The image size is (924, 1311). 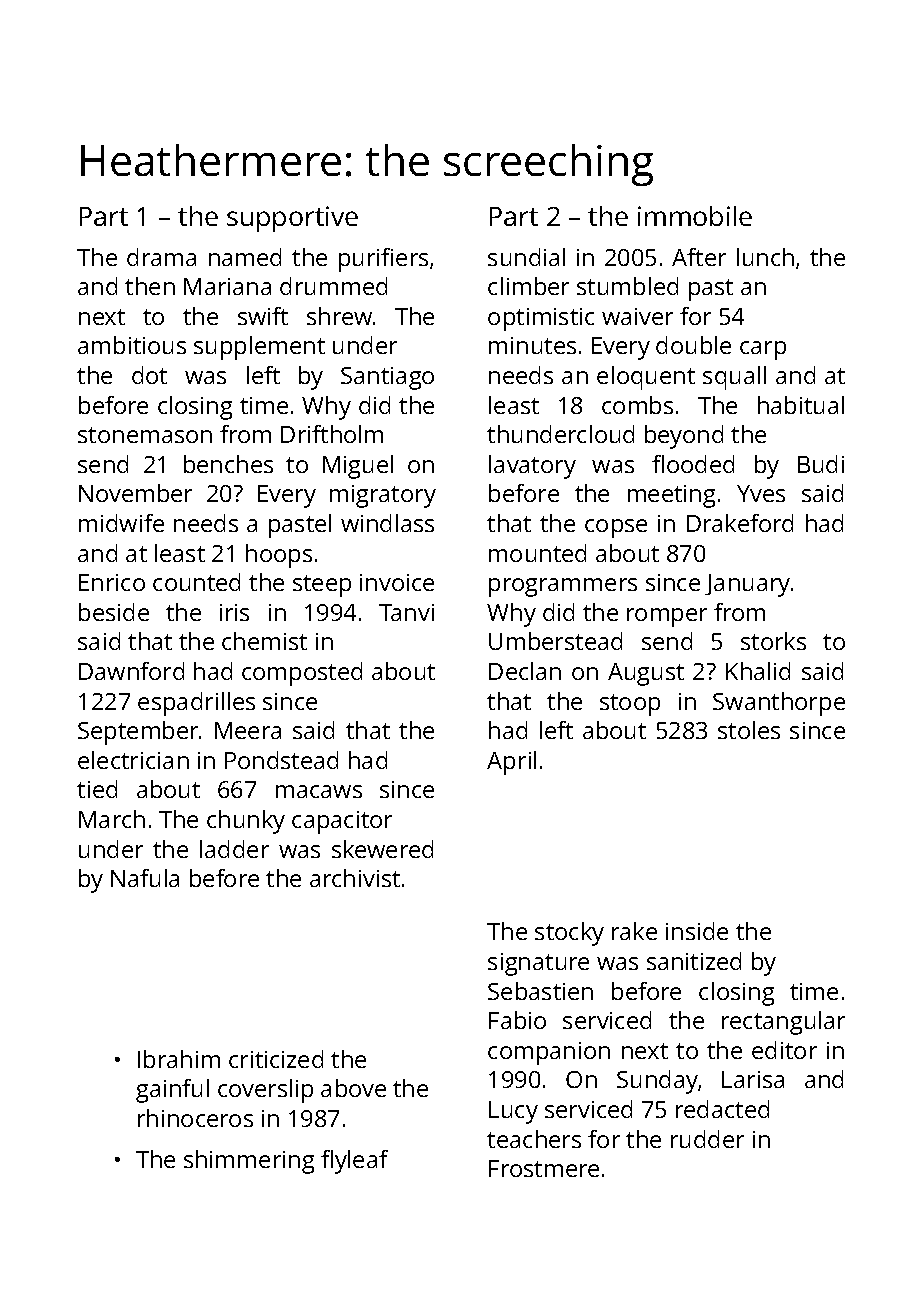 I want to click on After, so click(x=699, y=257).
